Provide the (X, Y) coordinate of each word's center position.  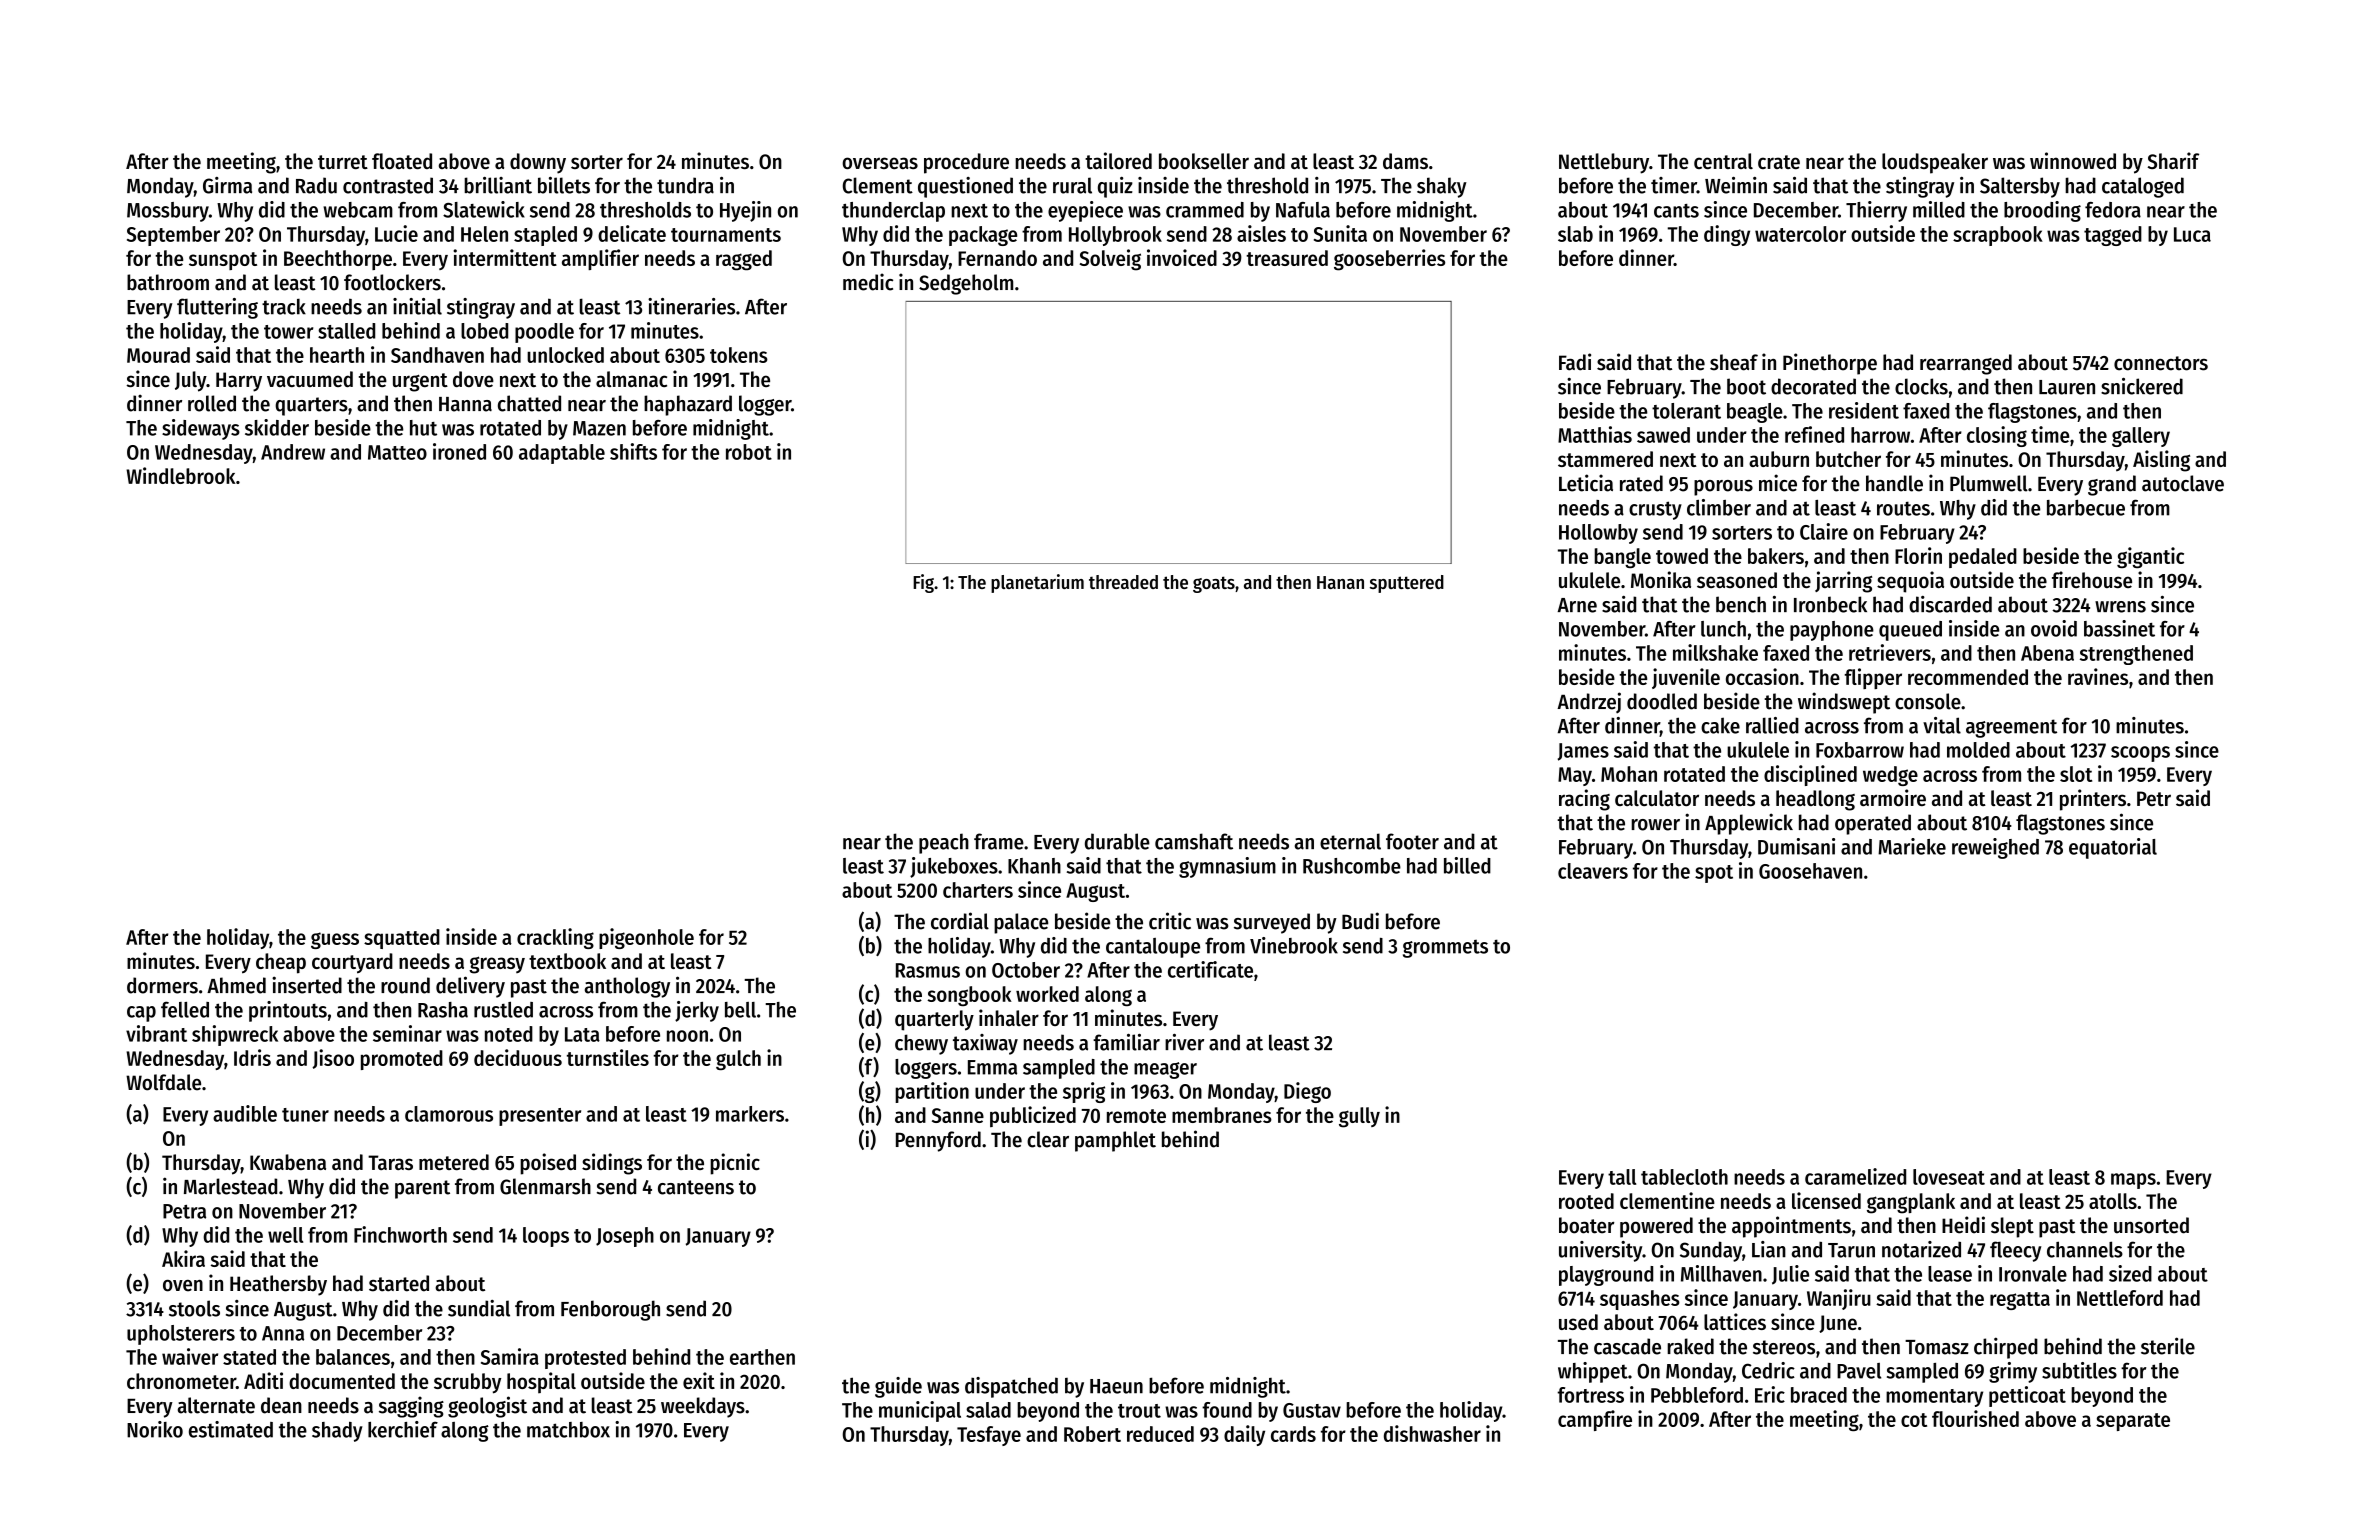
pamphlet (1115, 1141)
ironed (459, 451)
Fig (923, 583)
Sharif (2173, 160)
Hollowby (1598, 534)
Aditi (263, 1380)
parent (422, 1189)
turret (343, 162)
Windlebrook (180, 475)
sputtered (1407, 584)
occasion (1762, 676)
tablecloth (1684, 1177)
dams (1405, 161)
